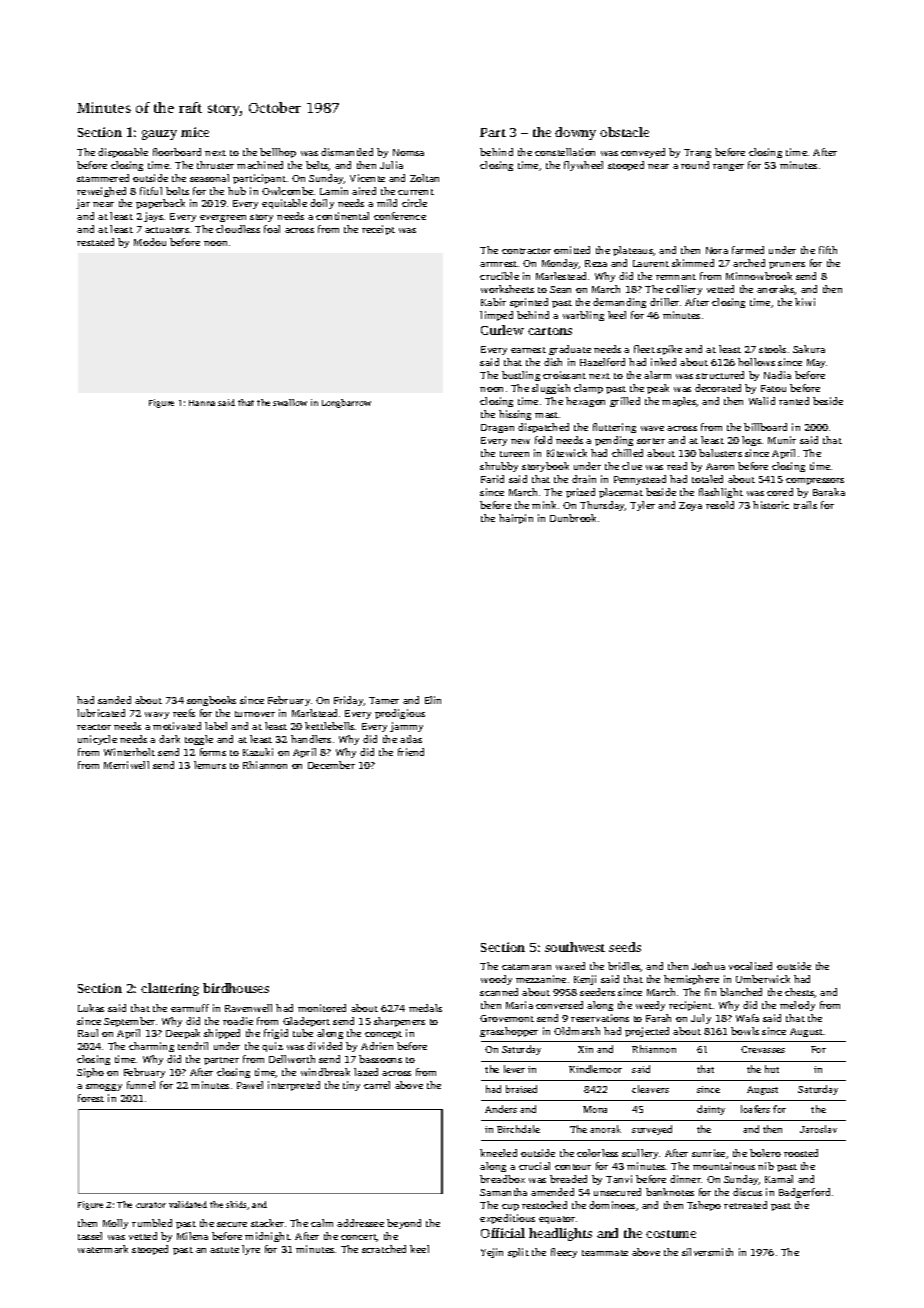 The width and height of the screenshot is (924, 1308). Describe the element at coordinates (707, 1252) in the screenshot. I see `silversmith` at that location.
